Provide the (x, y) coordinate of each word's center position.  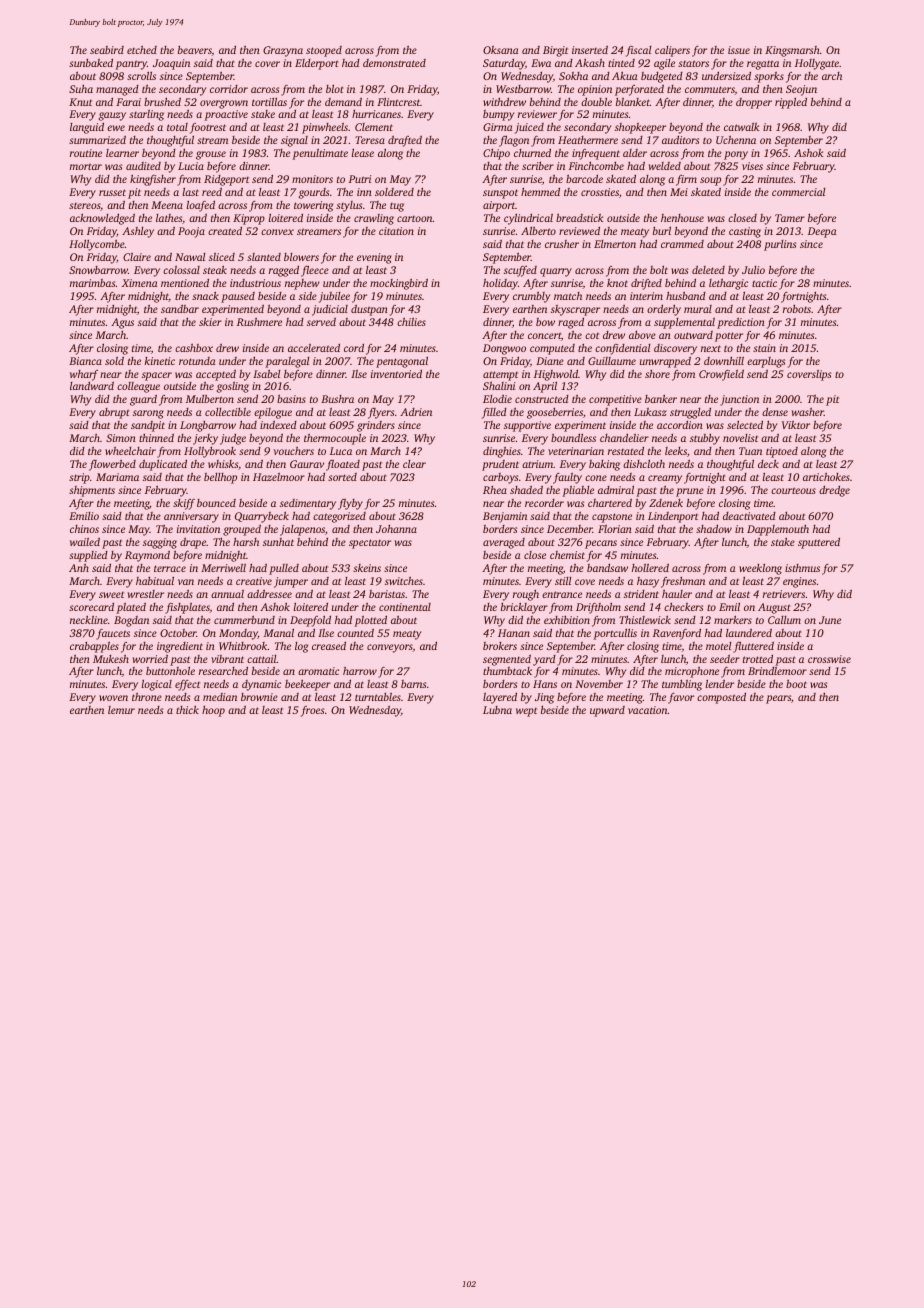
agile (664, 64)
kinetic (159, 361)
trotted (758, 659)
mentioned (185, 283)
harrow (360, 670)
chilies (411, 321)
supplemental (684, 323)
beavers (195, 51)
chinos (84, 529)
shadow (714, 529)
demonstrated (394, 63)
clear (414, 464)
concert (544, 335)
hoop (213, 711)
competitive (615, 400)
